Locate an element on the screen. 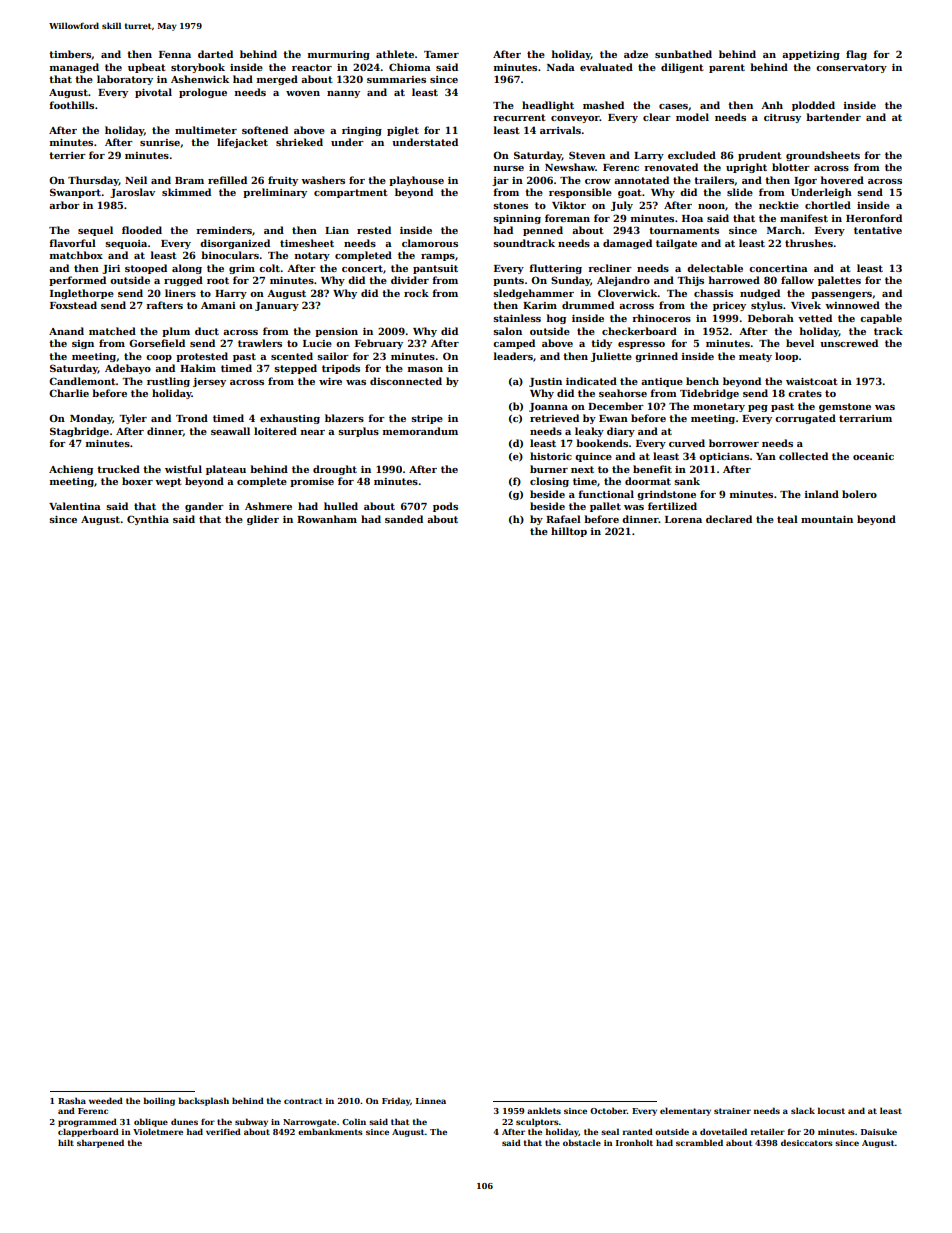 Image resolution: width=952 pixels, height=1233 pixels. stepped is located at coordinates (295, 369).
